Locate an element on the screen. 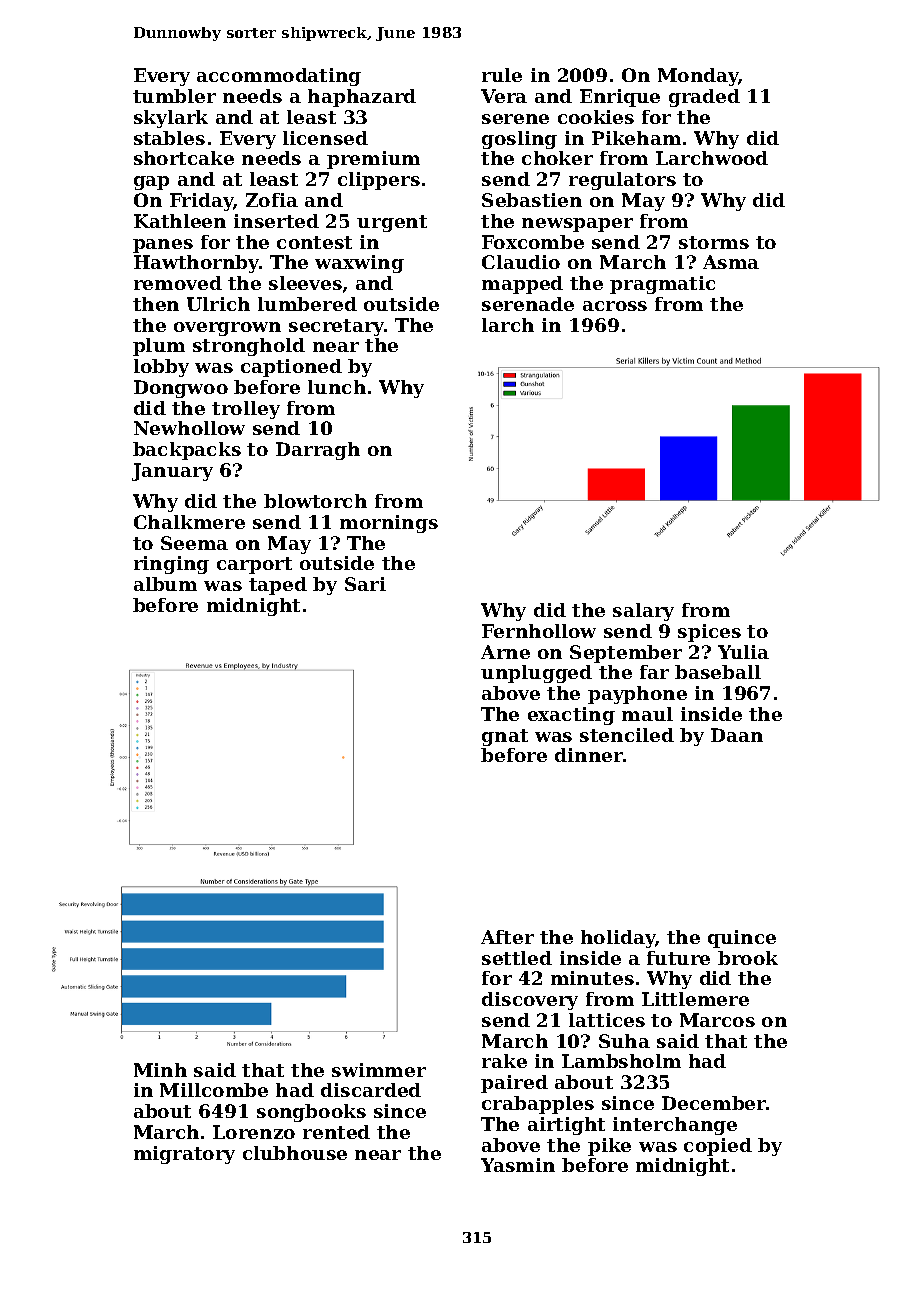 This screenshot has width=924, height=1314. swimmer is located at coordinates (379, 1070).
